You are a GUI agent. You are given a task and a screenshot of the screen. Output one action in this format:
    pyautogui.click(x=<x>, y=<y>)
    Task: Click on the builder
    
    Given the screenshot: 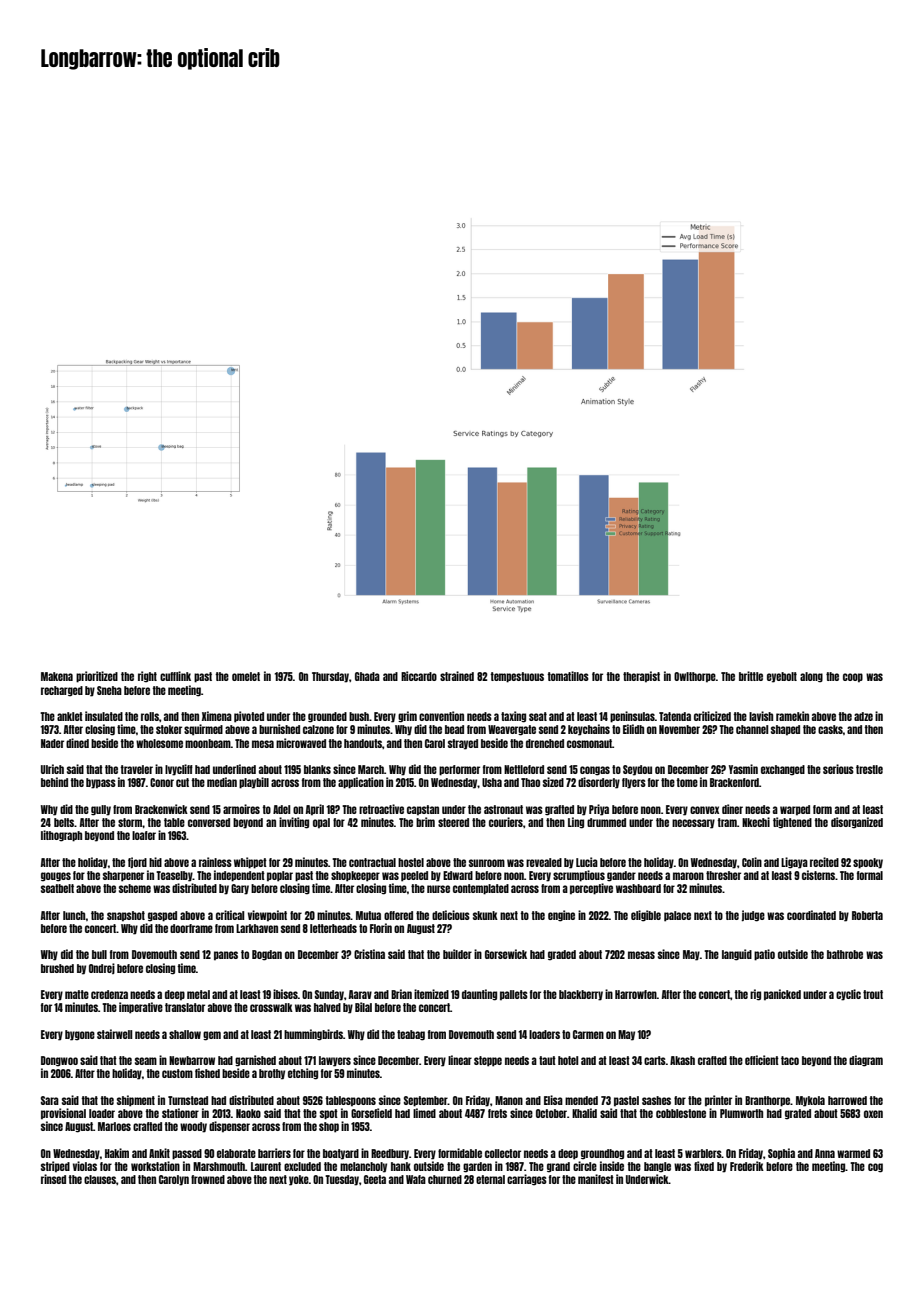 What is the action you would take?
    pyautogui.click(x=457, y=954)
